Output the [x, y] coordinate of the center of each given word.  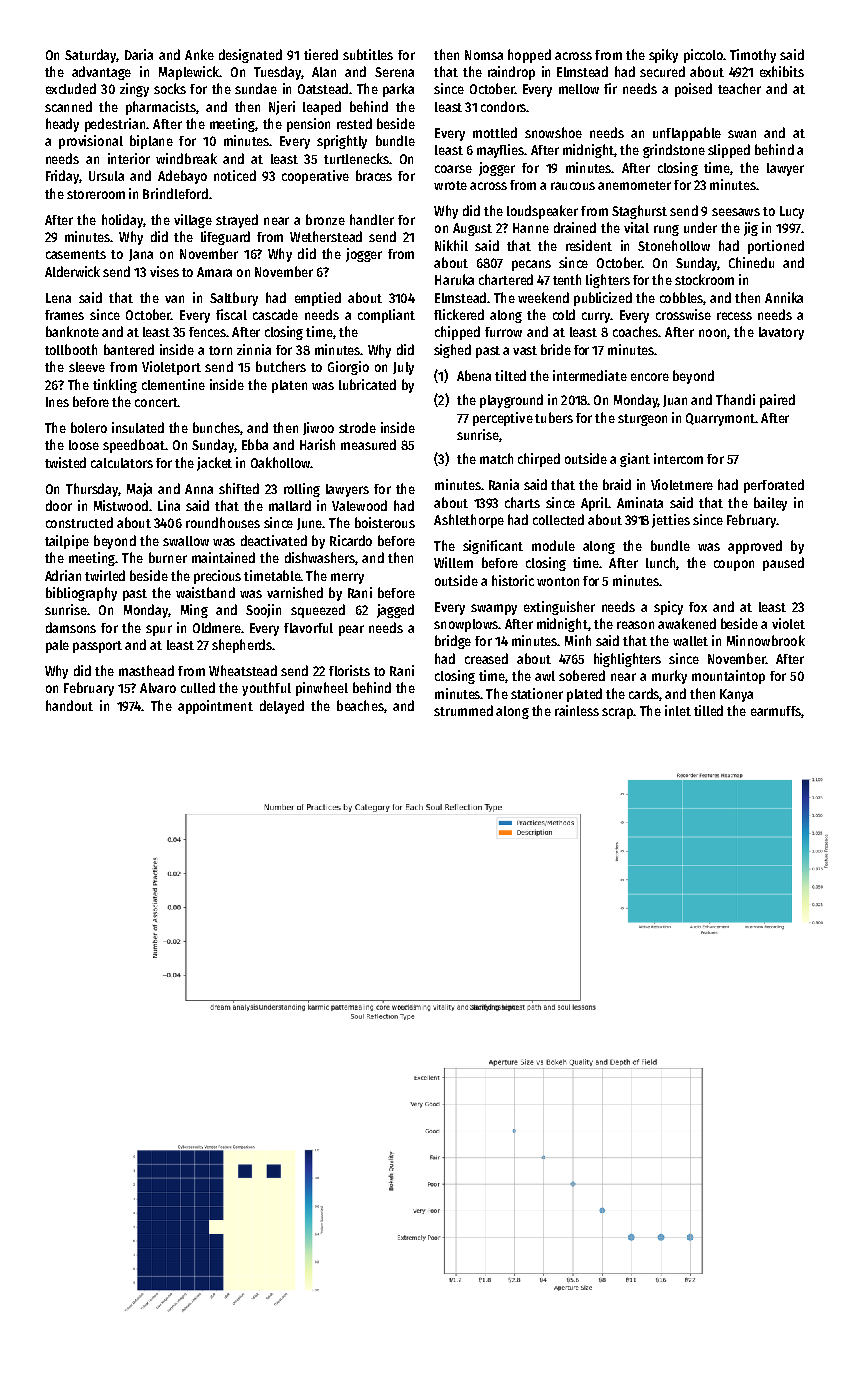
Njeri [282, 108]
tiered [321, 54]
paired [777, 401]
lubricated [367, 384]
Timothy [753, 56]
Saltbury [234, 299]
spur [159, 630]
